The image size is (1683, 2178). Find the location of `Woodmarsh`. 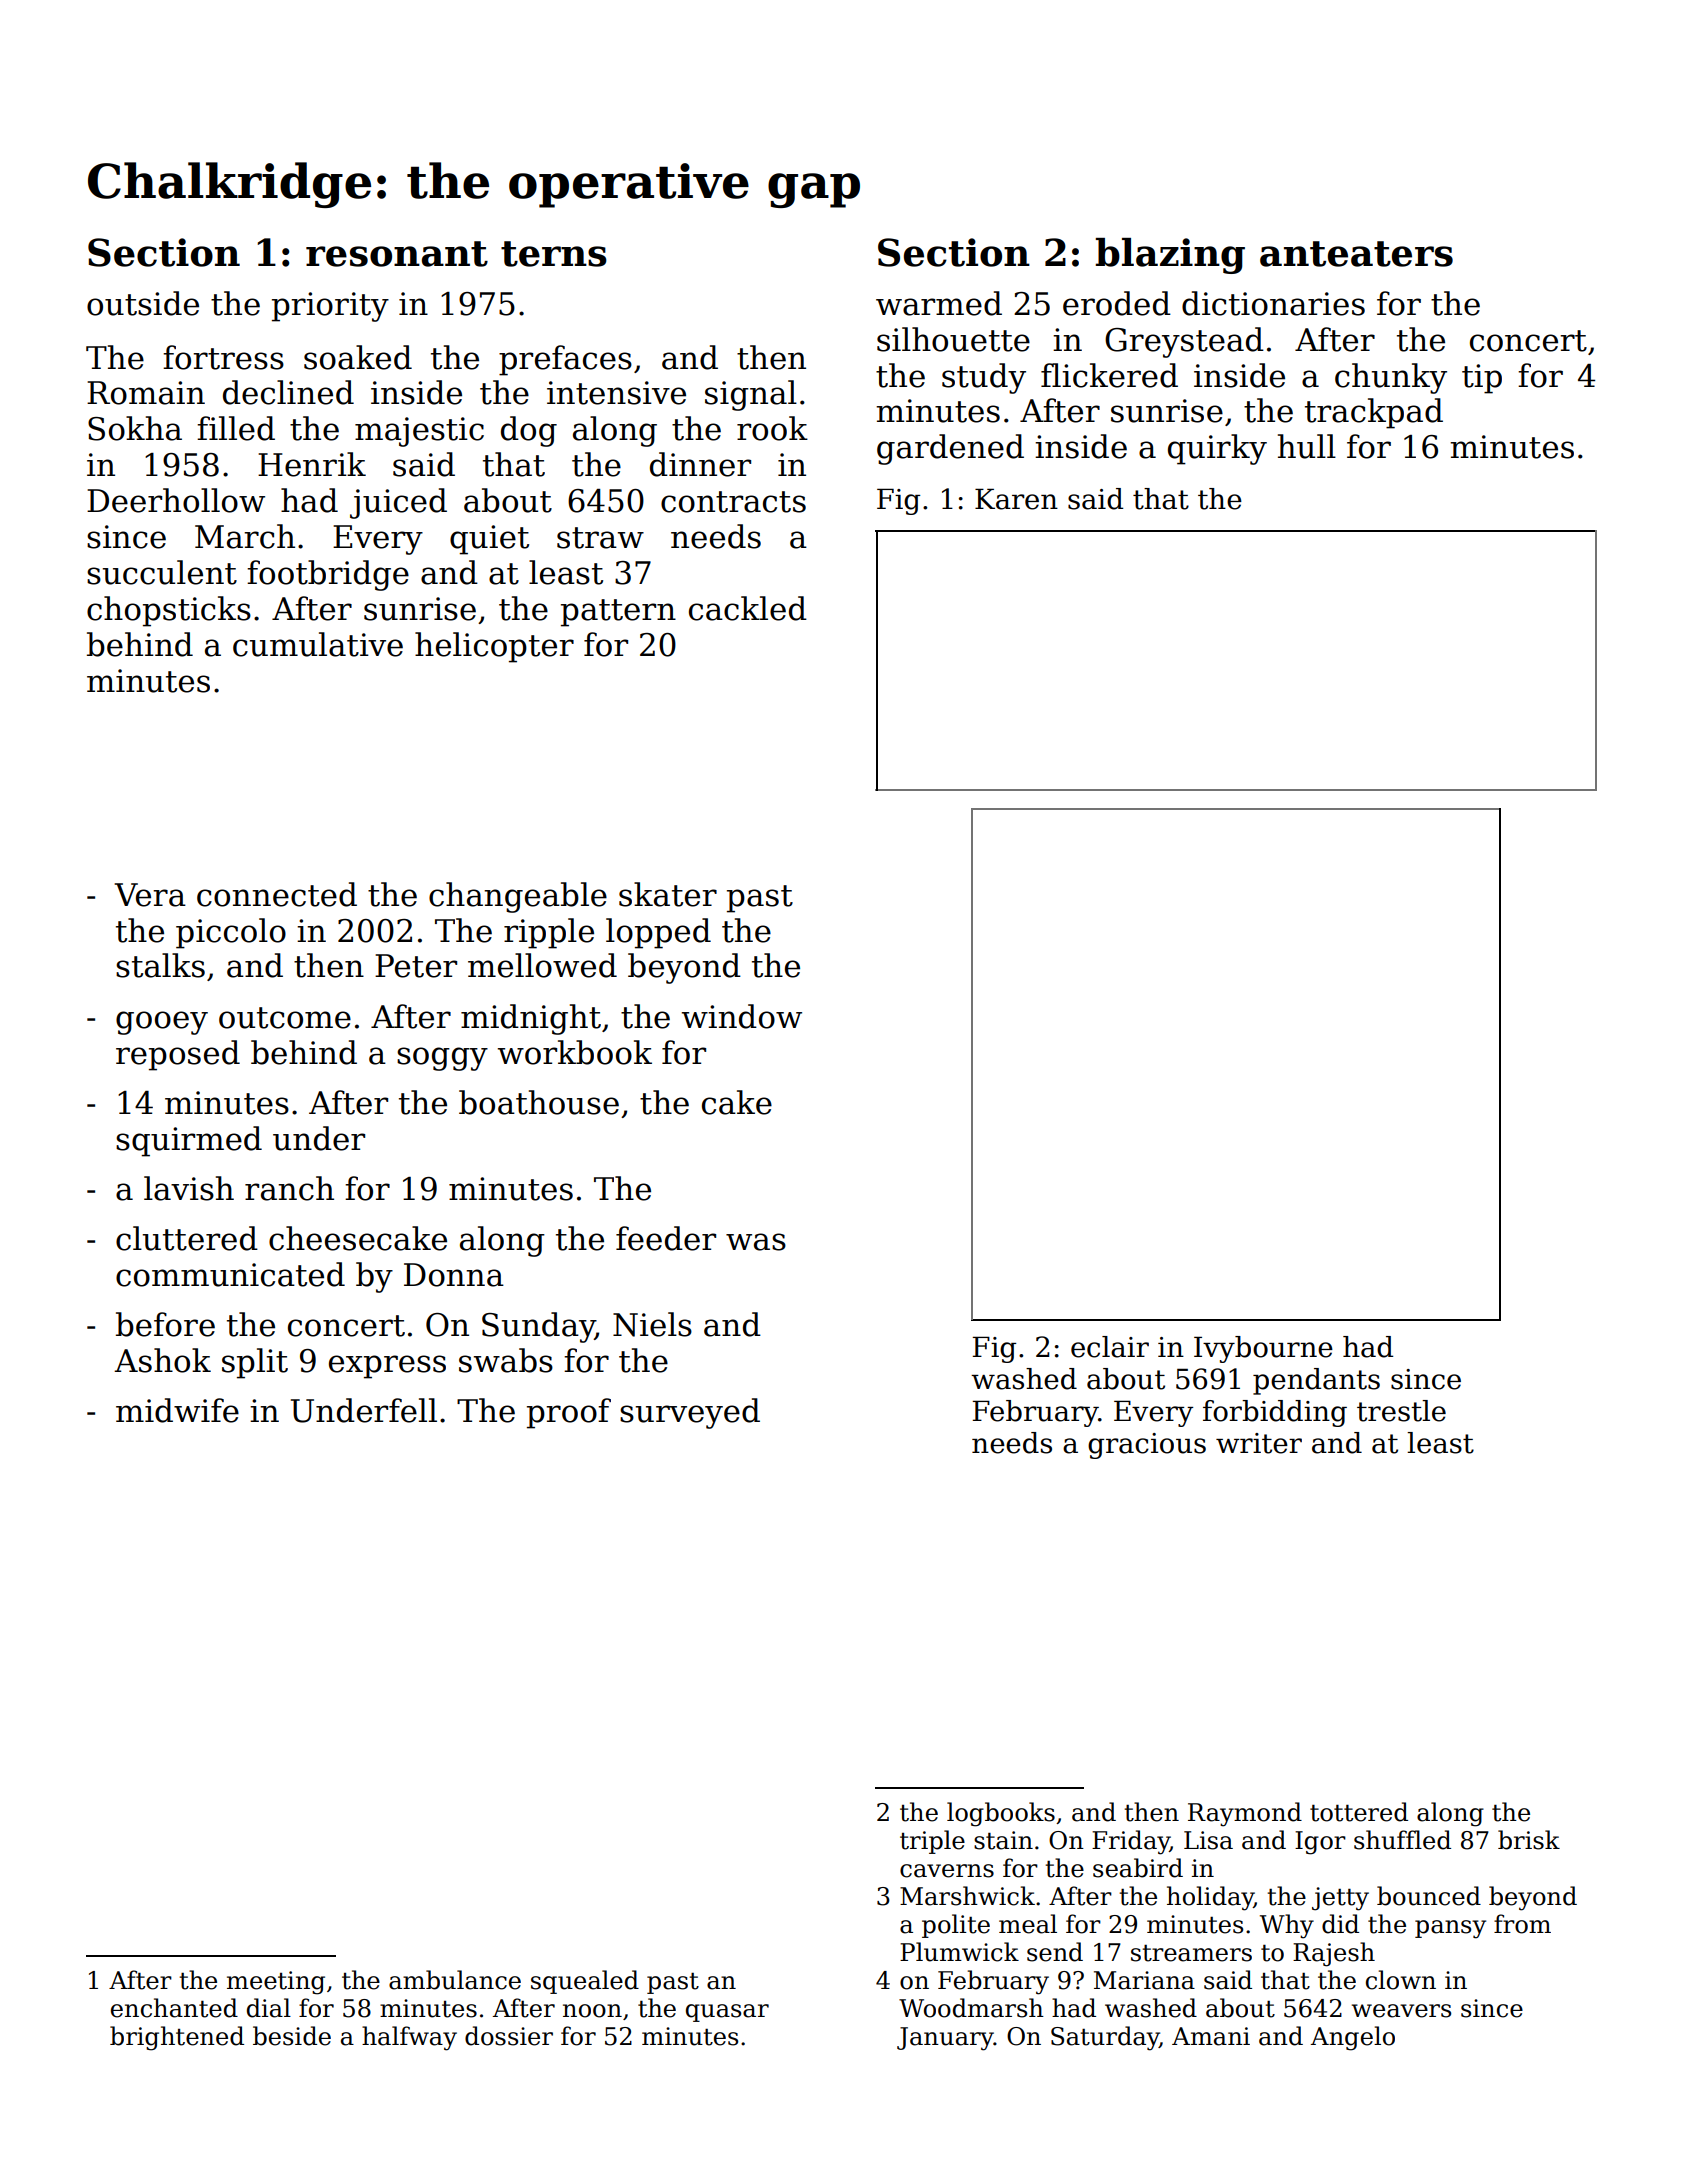

Woodmarsh is located at coordinates (971, 2008).
